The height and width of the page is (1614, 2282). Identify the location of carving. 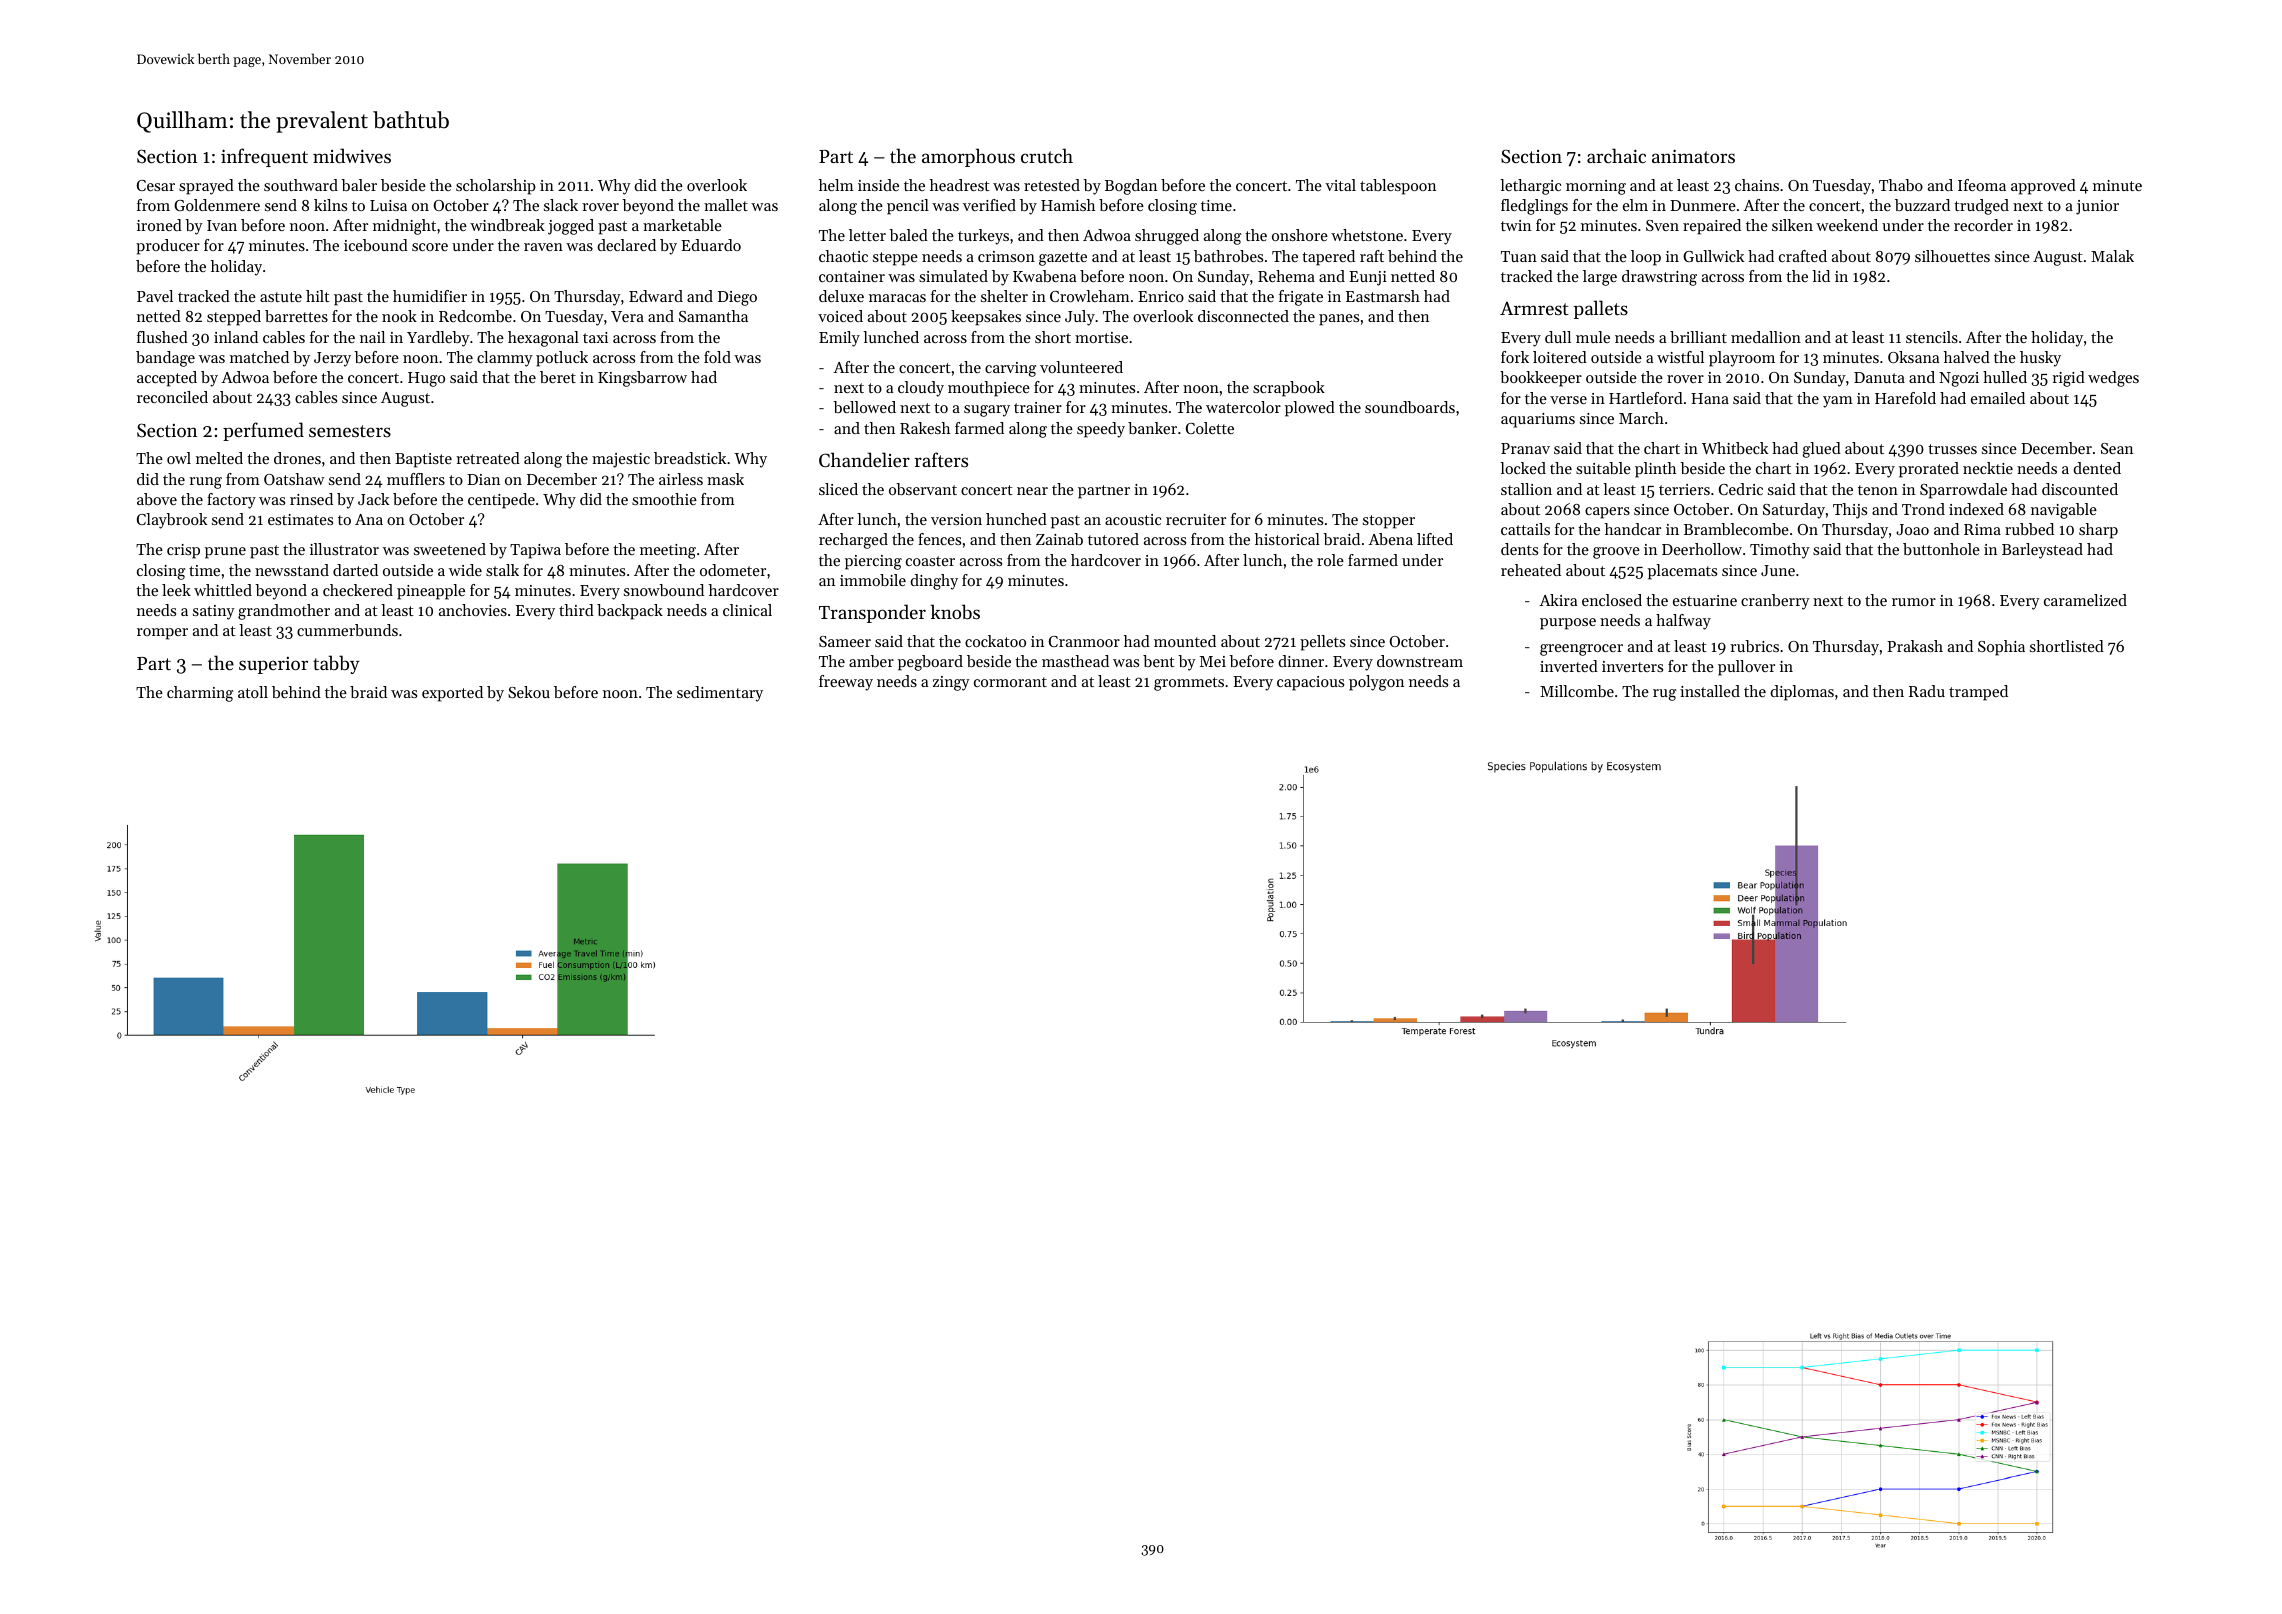
(1011, 369).
